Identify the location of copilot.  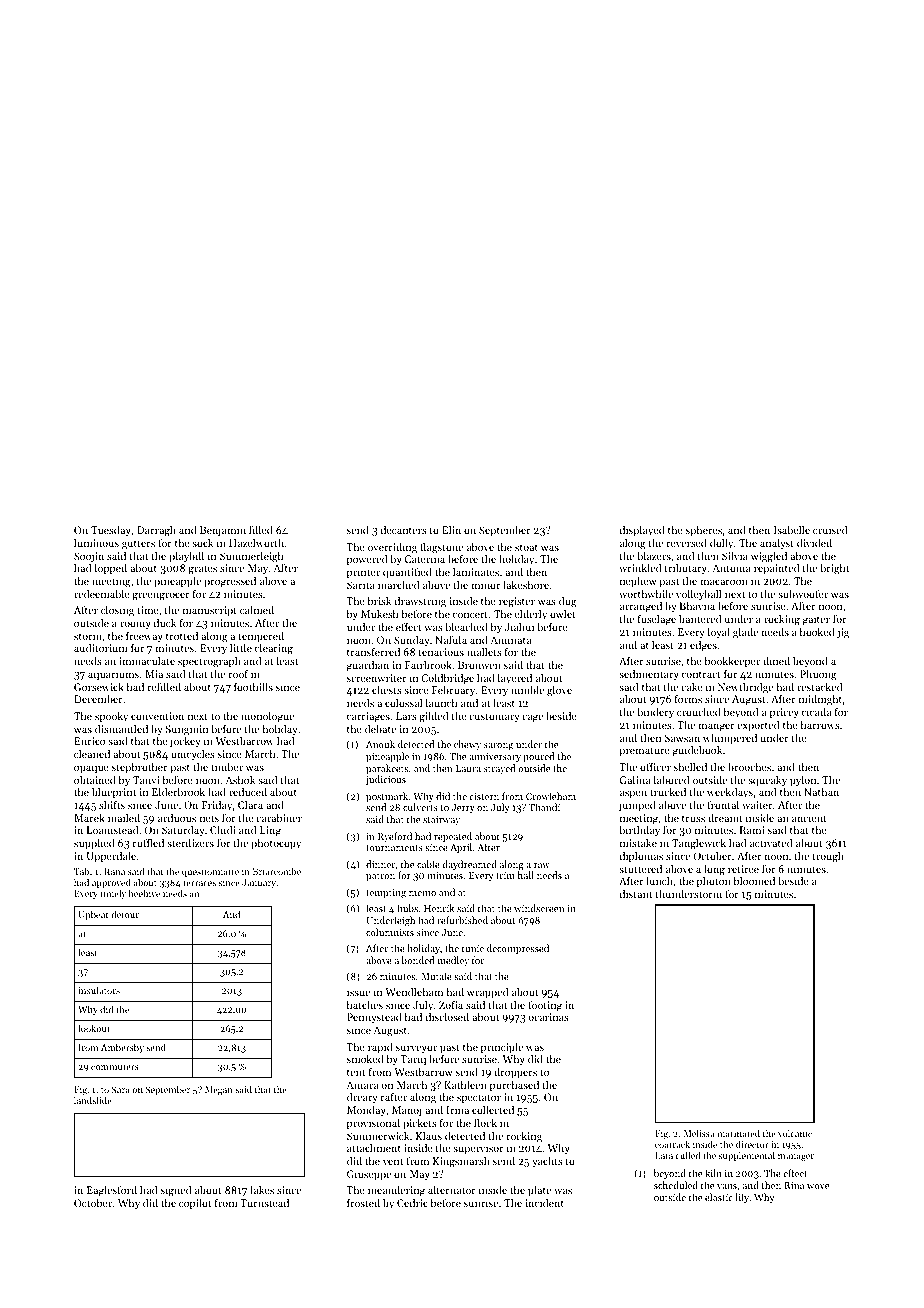
(195, 1204).
